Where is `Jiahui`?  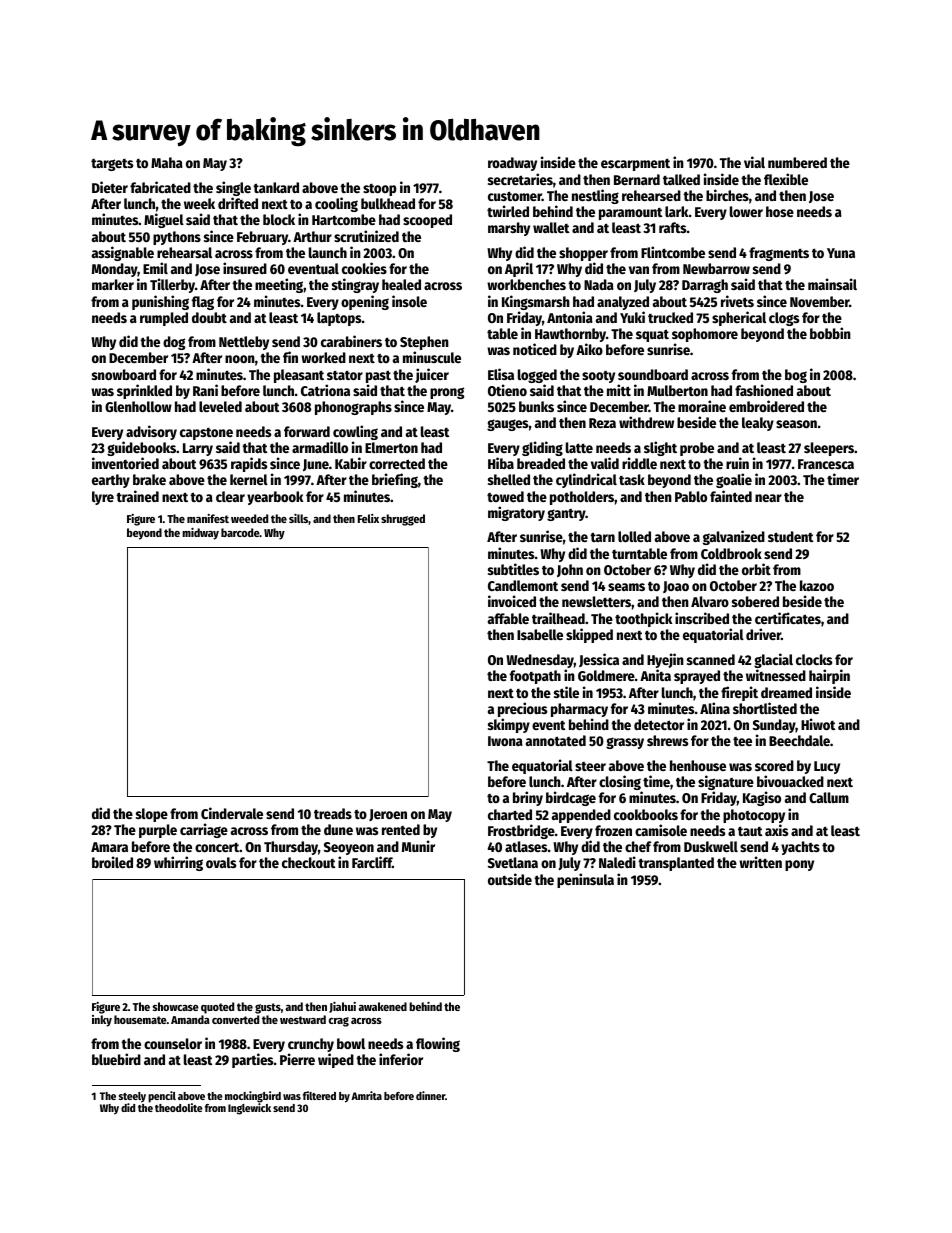 Jiahui is located at coordinates (342, 1007).
